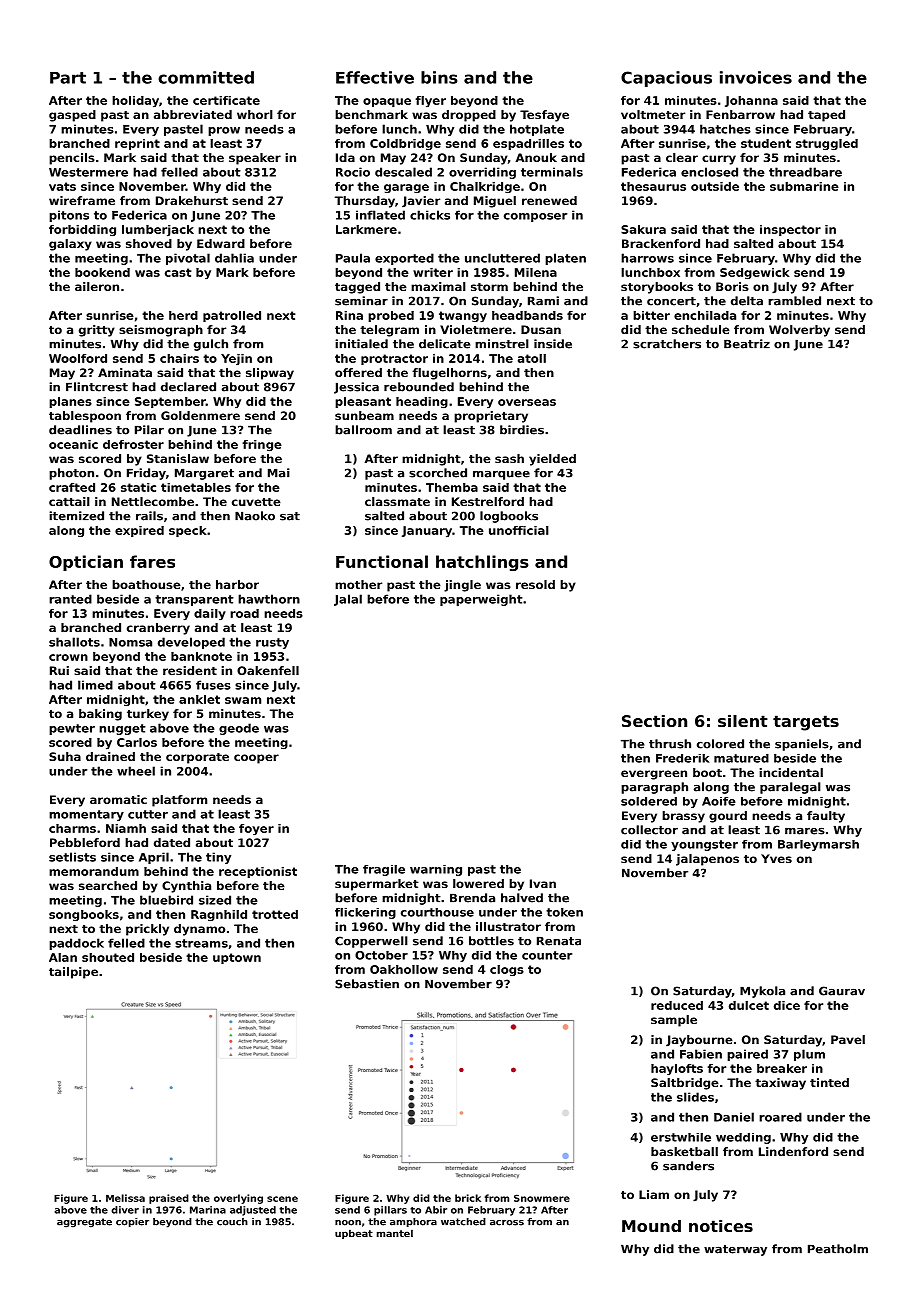 The width and height of the image is (924, 1308). Describe the element at coordinates (108, 957) in the image. I see `shouted` at that location.
